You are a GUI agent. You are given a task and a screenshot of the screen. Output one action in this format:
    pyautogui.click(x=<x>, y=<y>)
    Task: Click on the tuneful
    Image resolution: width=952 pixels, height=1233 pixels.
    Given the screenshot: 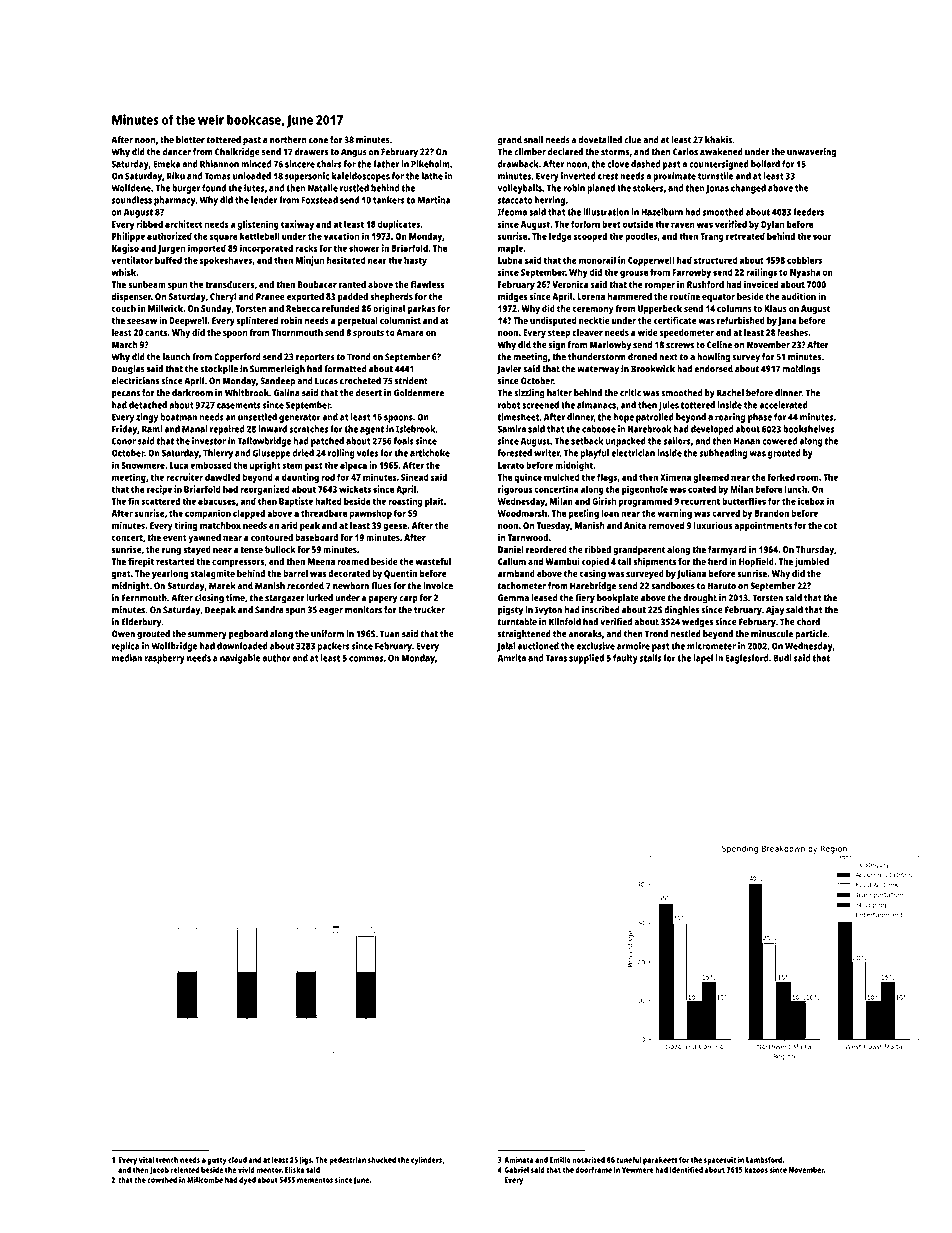 What is the action you would take?
    pyautogui.click(x=628, y=1160)
